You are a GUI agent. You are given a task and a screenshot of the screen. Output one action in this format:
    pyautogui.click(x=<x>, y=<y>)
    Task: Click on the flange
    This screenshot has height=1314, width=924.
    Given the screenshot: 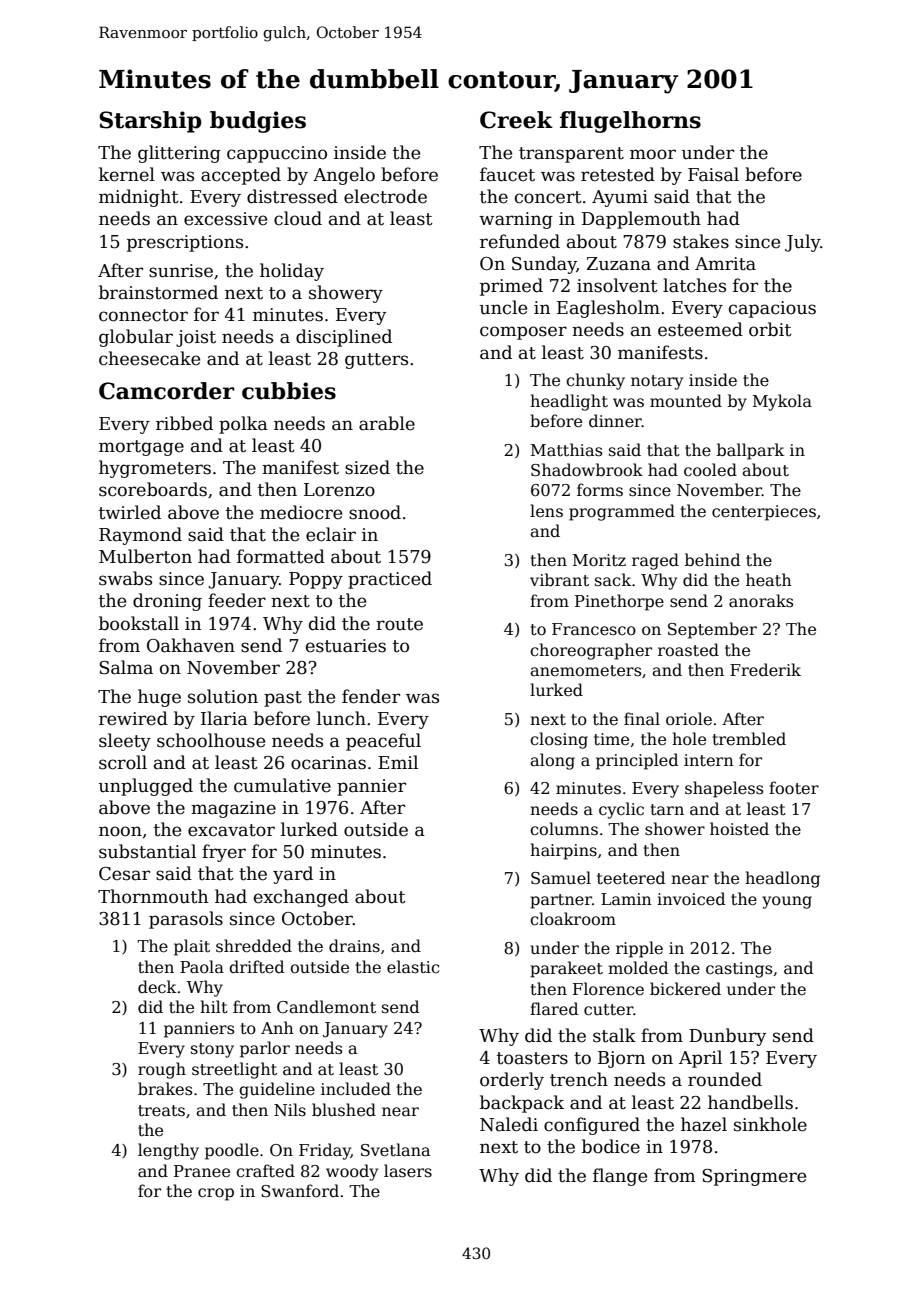 What is the action you would take?
    pyautogui.click(x=620, y=1177)
